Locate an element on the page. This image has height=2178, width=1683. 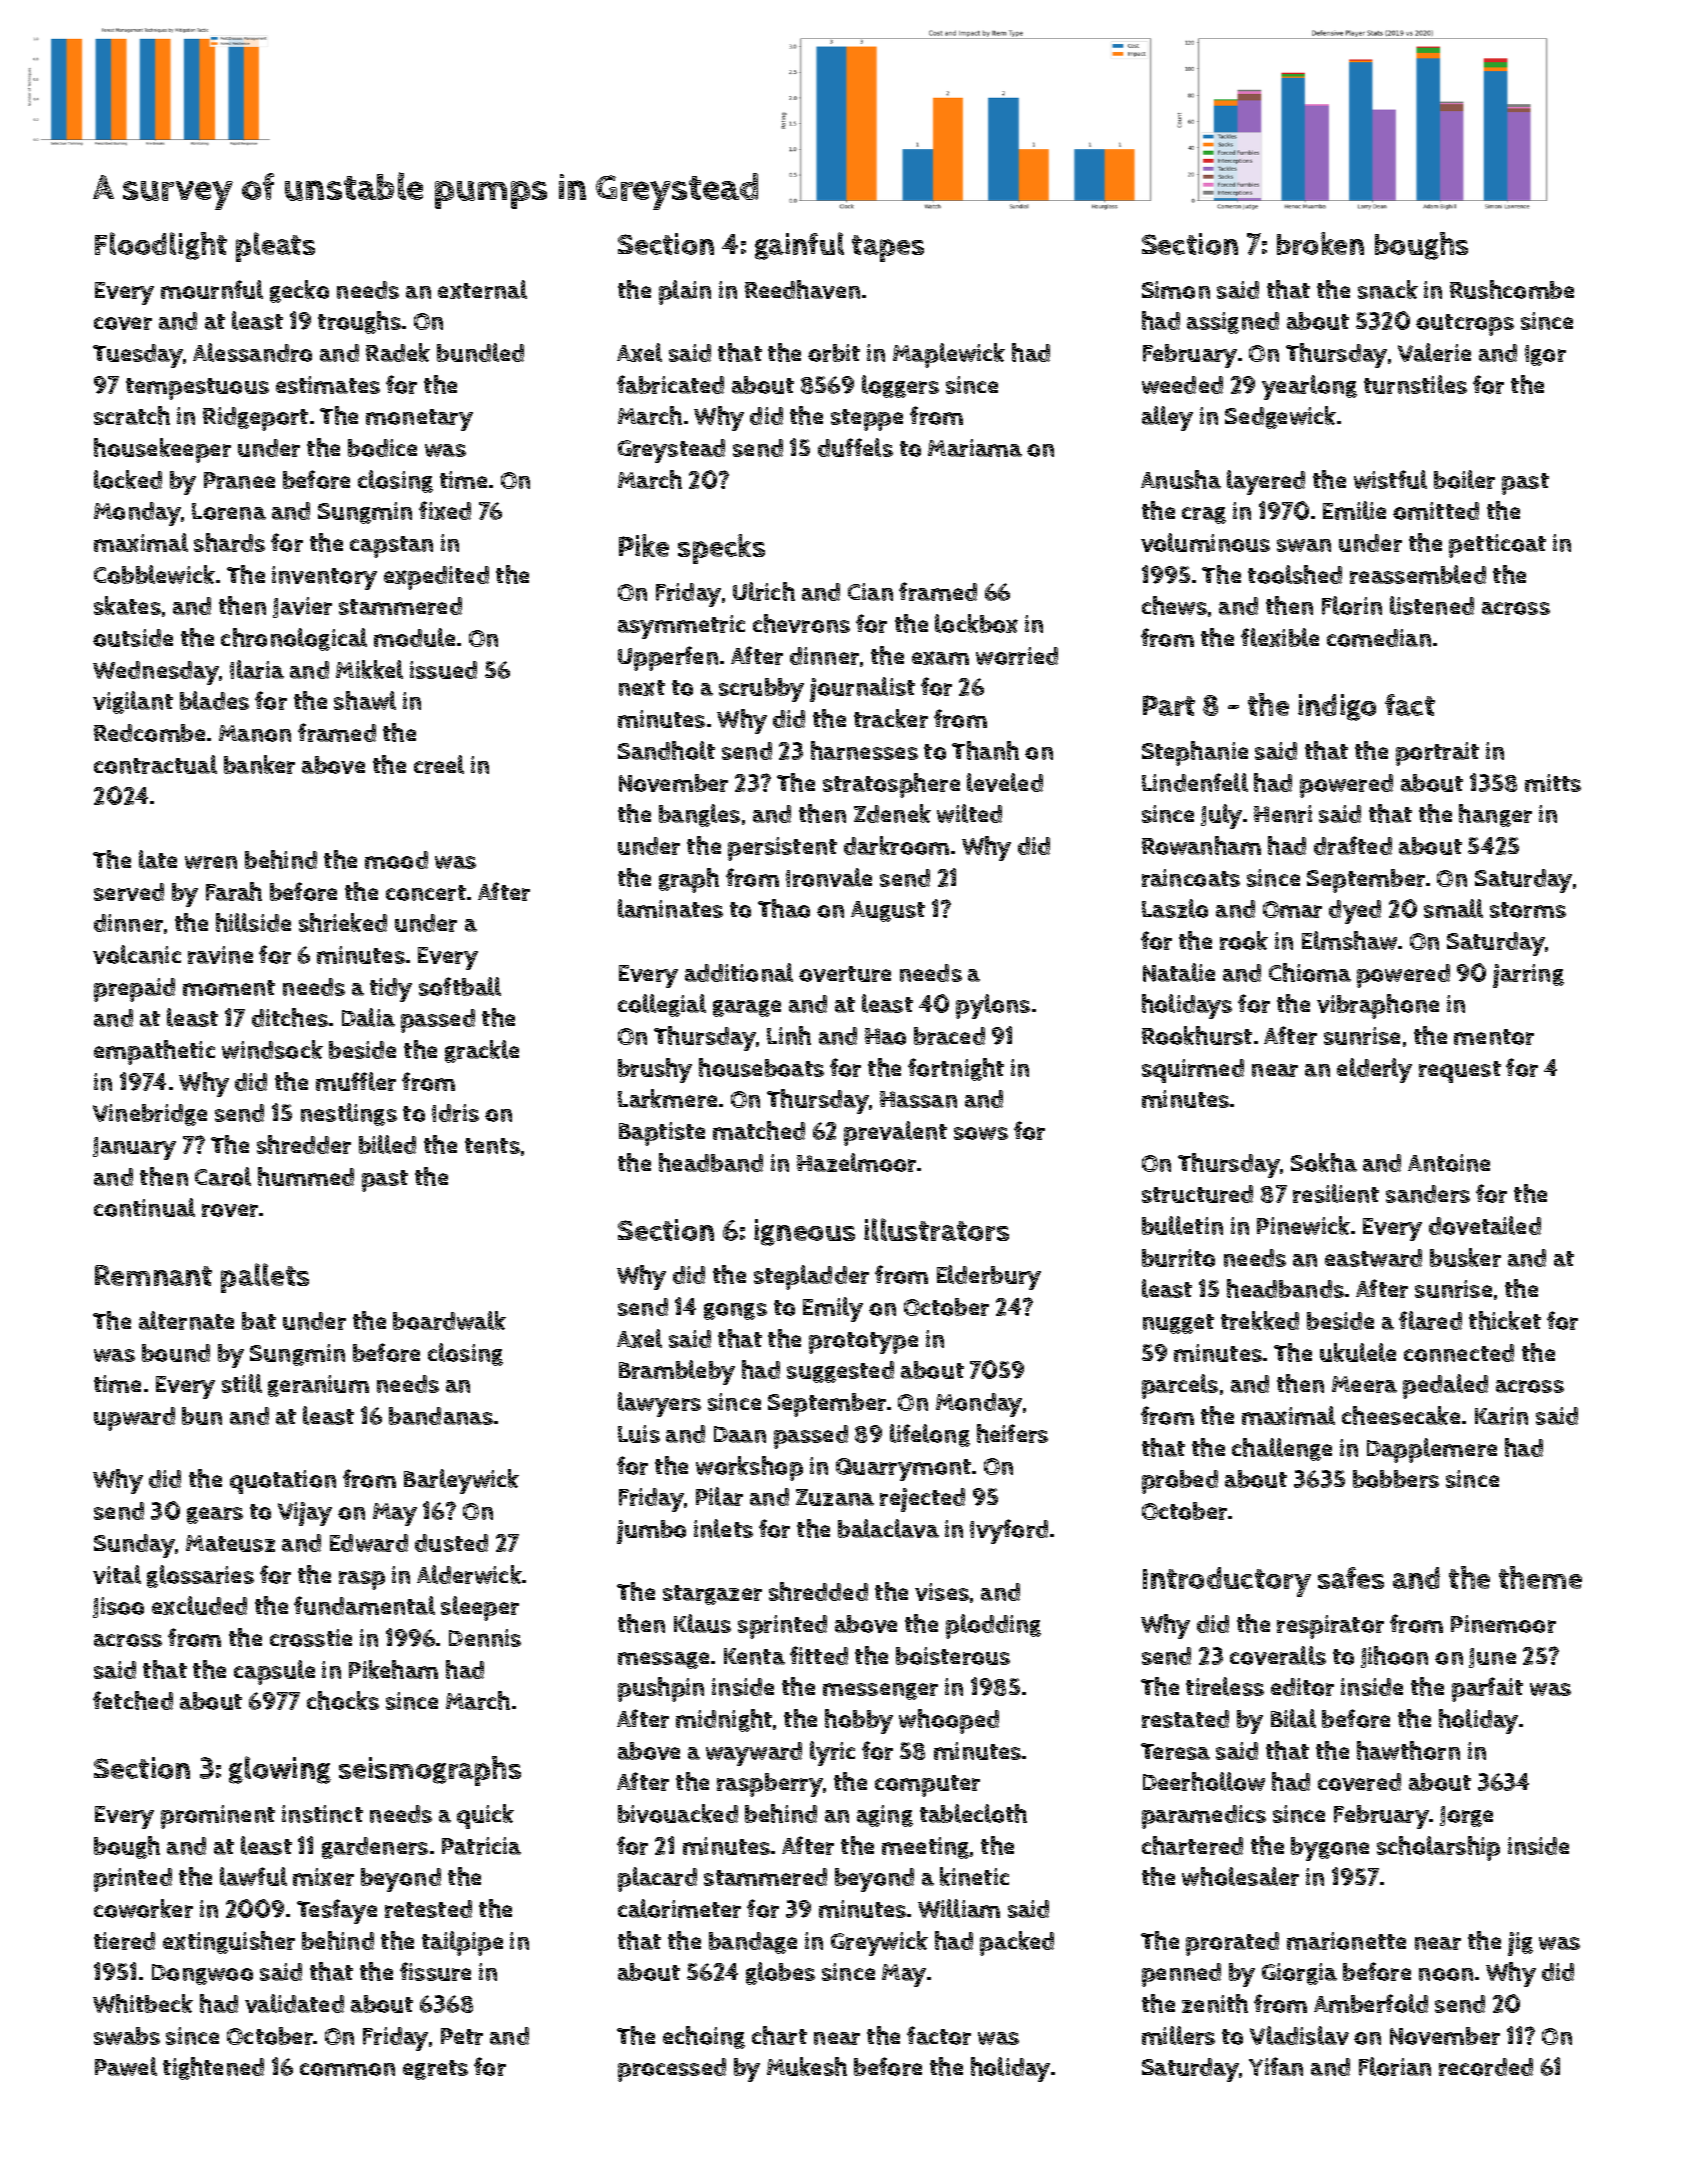
external is located at coordinates (482, 289).
